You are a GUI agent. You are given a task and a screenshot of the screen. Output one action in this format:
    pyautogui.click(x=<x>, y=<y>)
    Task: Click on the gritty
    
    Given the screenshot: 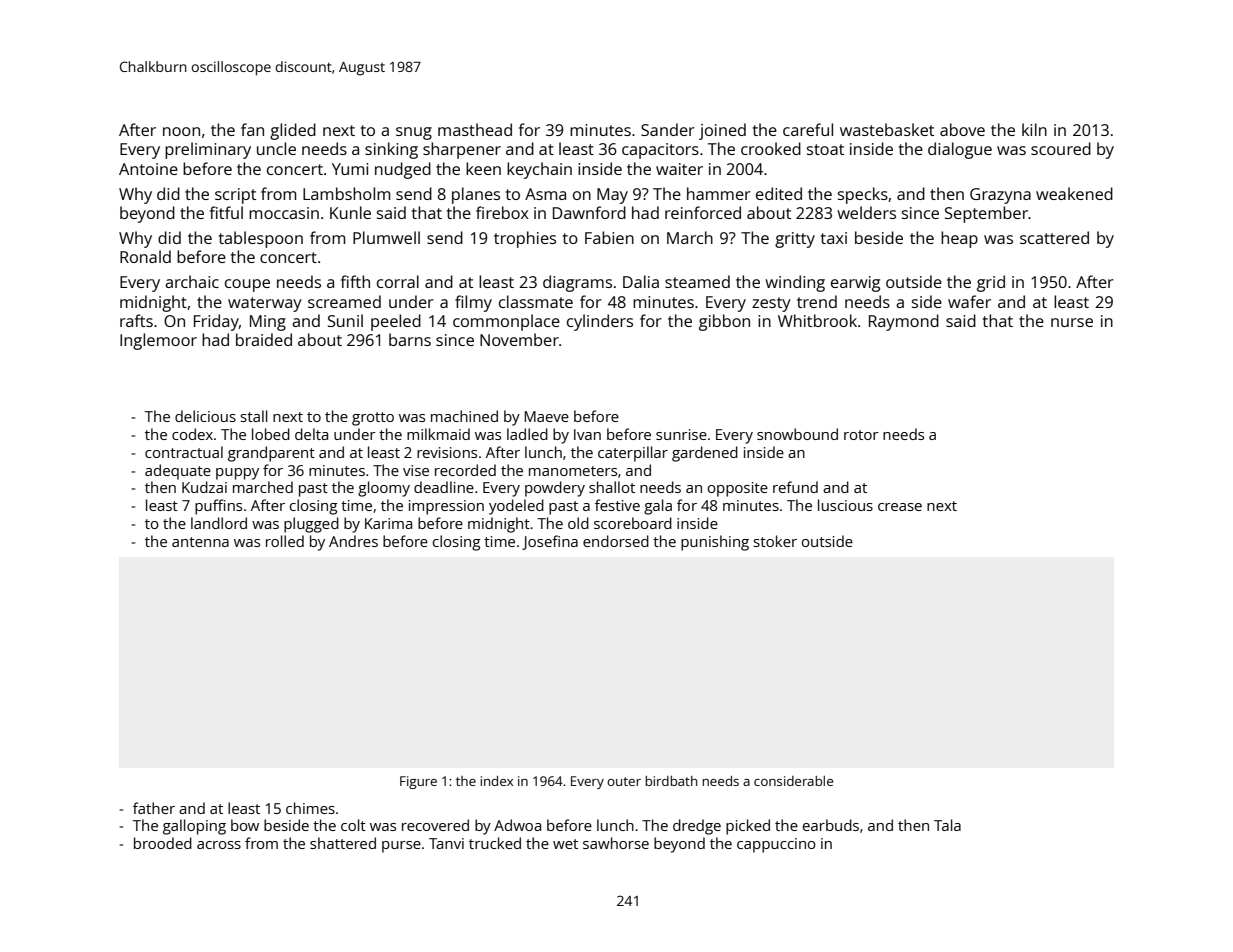 What is the action you would take?
    pyautogui.click(x=795, y=240)
